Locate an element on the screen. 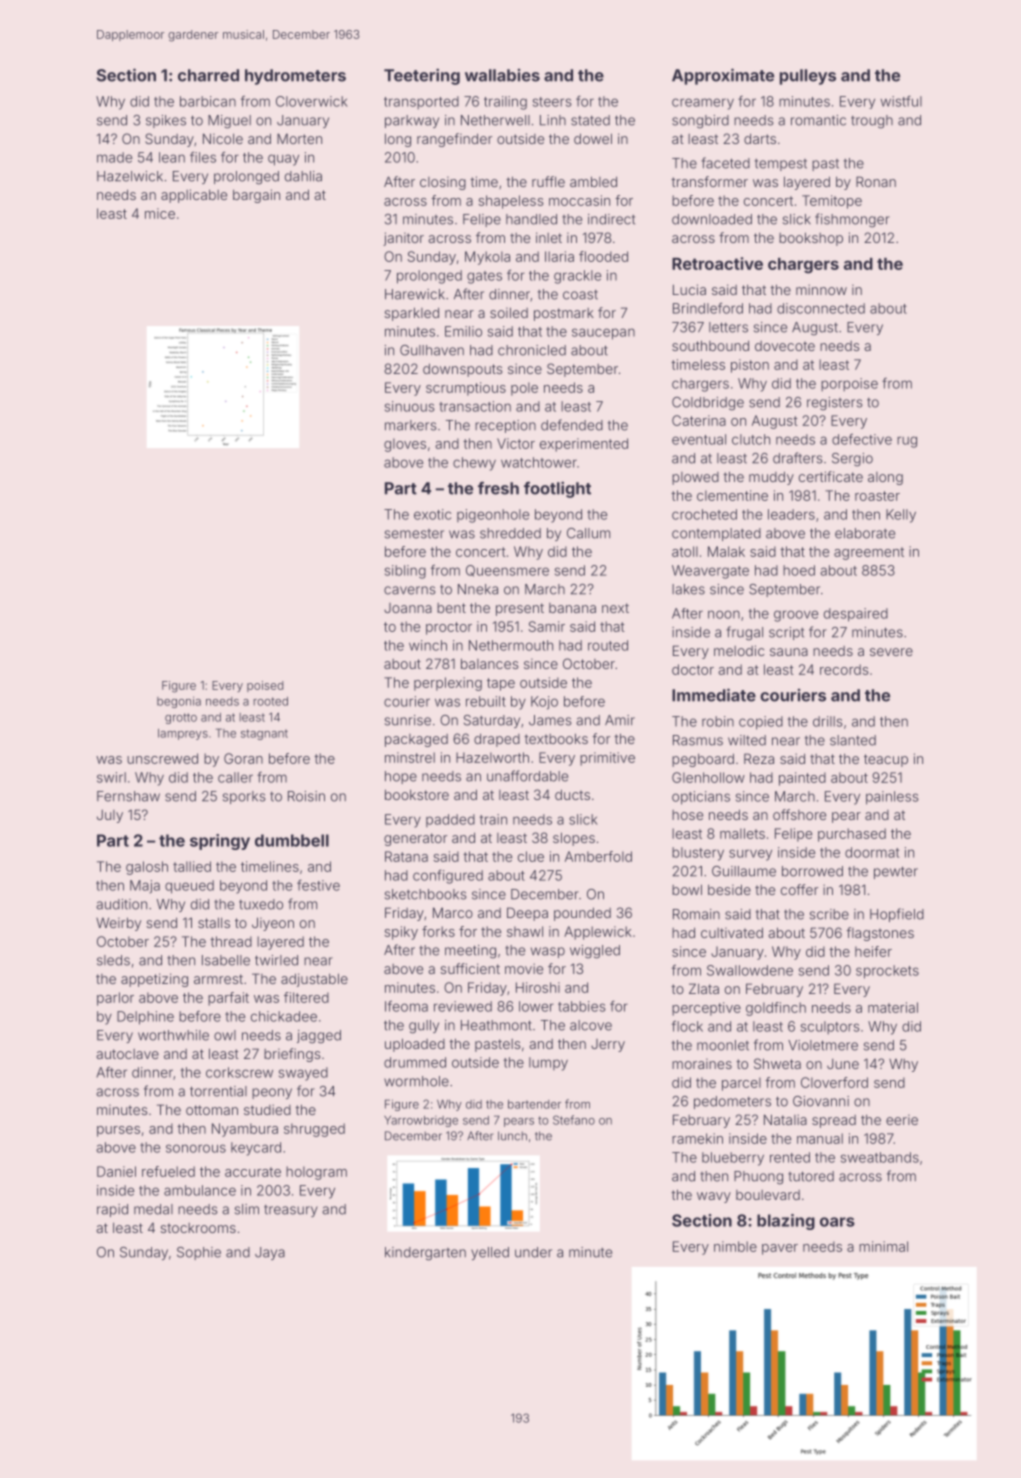  defended is located at coordinates (572, 425).
